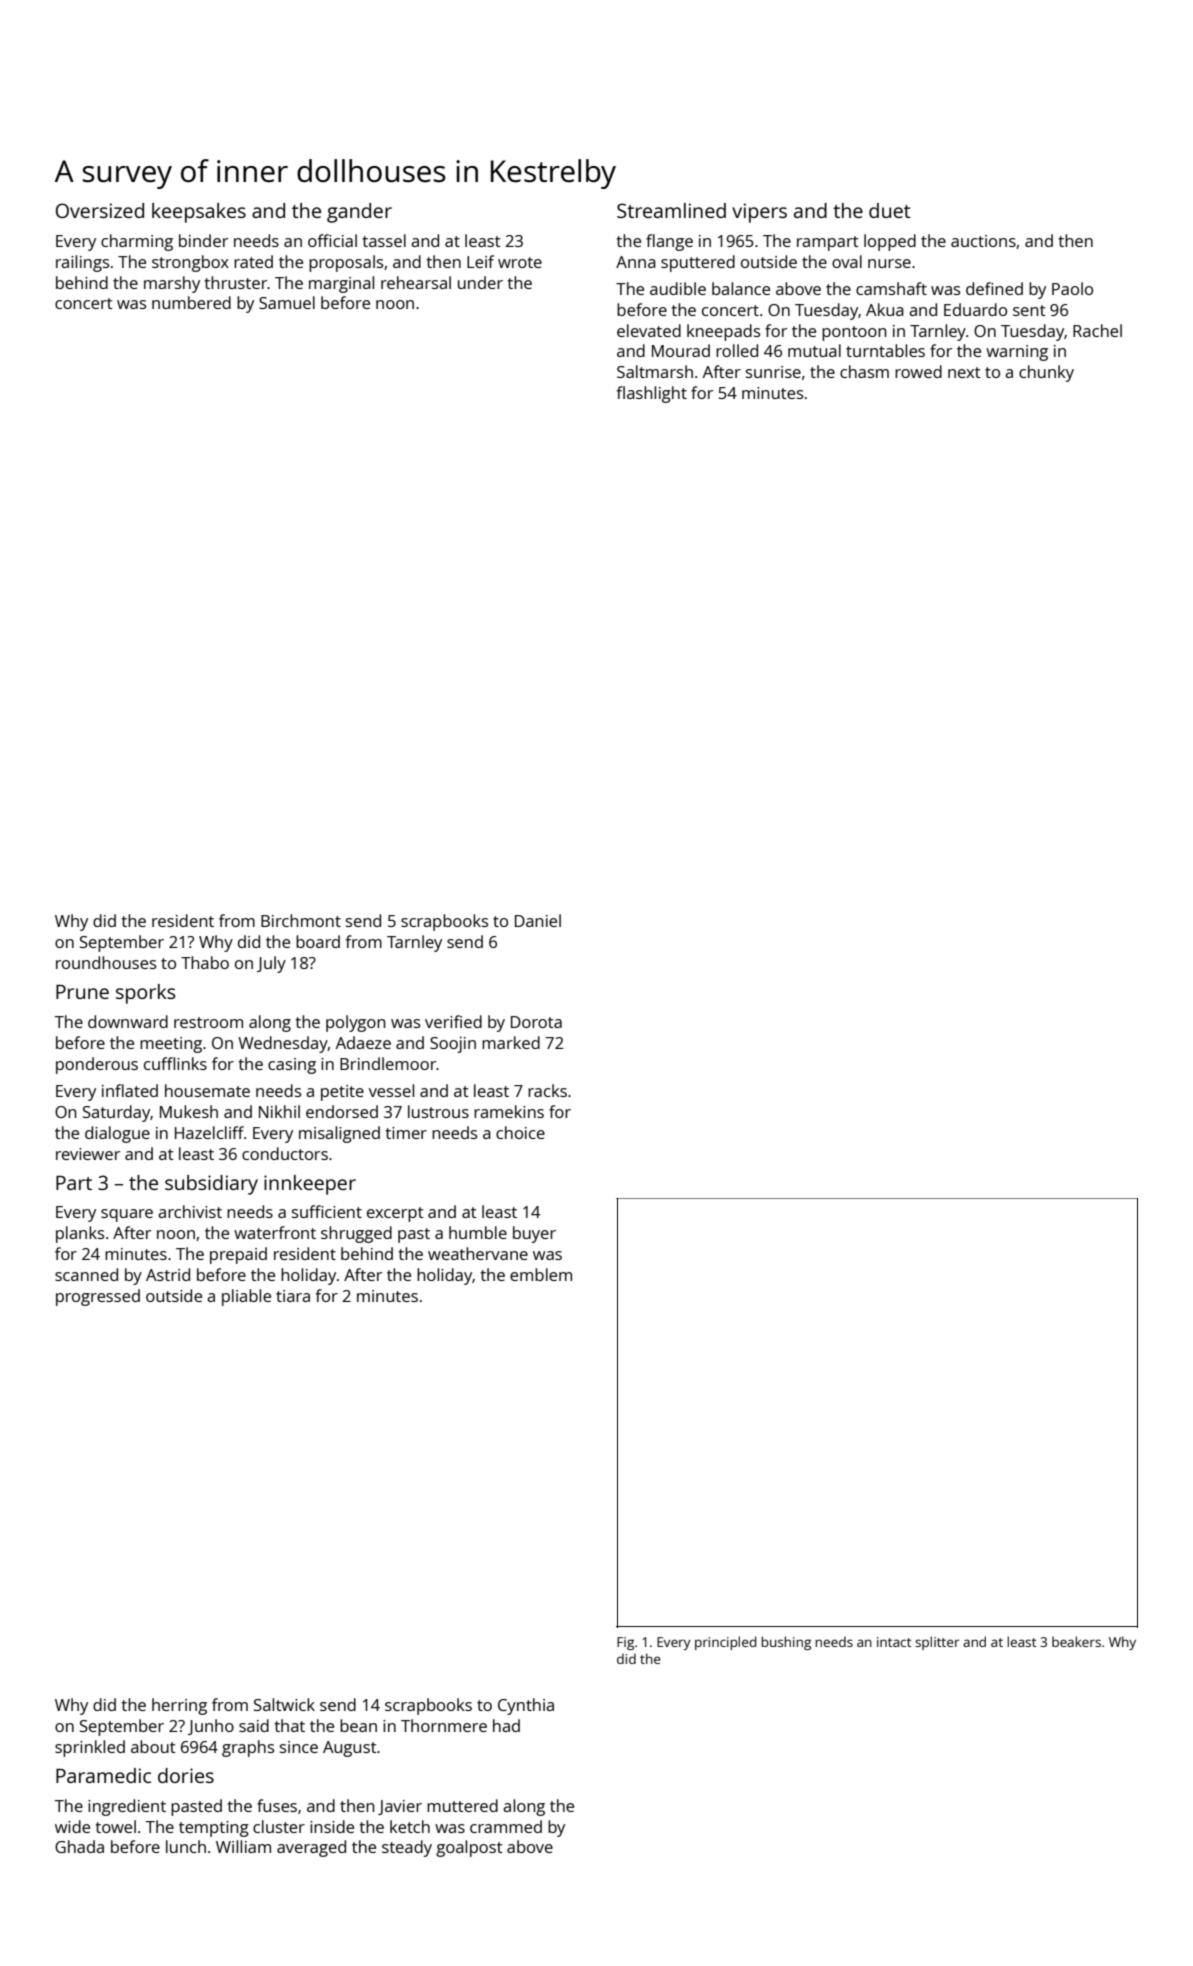 The height and width of the screenshot is (1966, 1193). What do you see at coordinates (478, 1253) in the screenshot?
I see `weathervane` at bounding box center [478, 1253].
